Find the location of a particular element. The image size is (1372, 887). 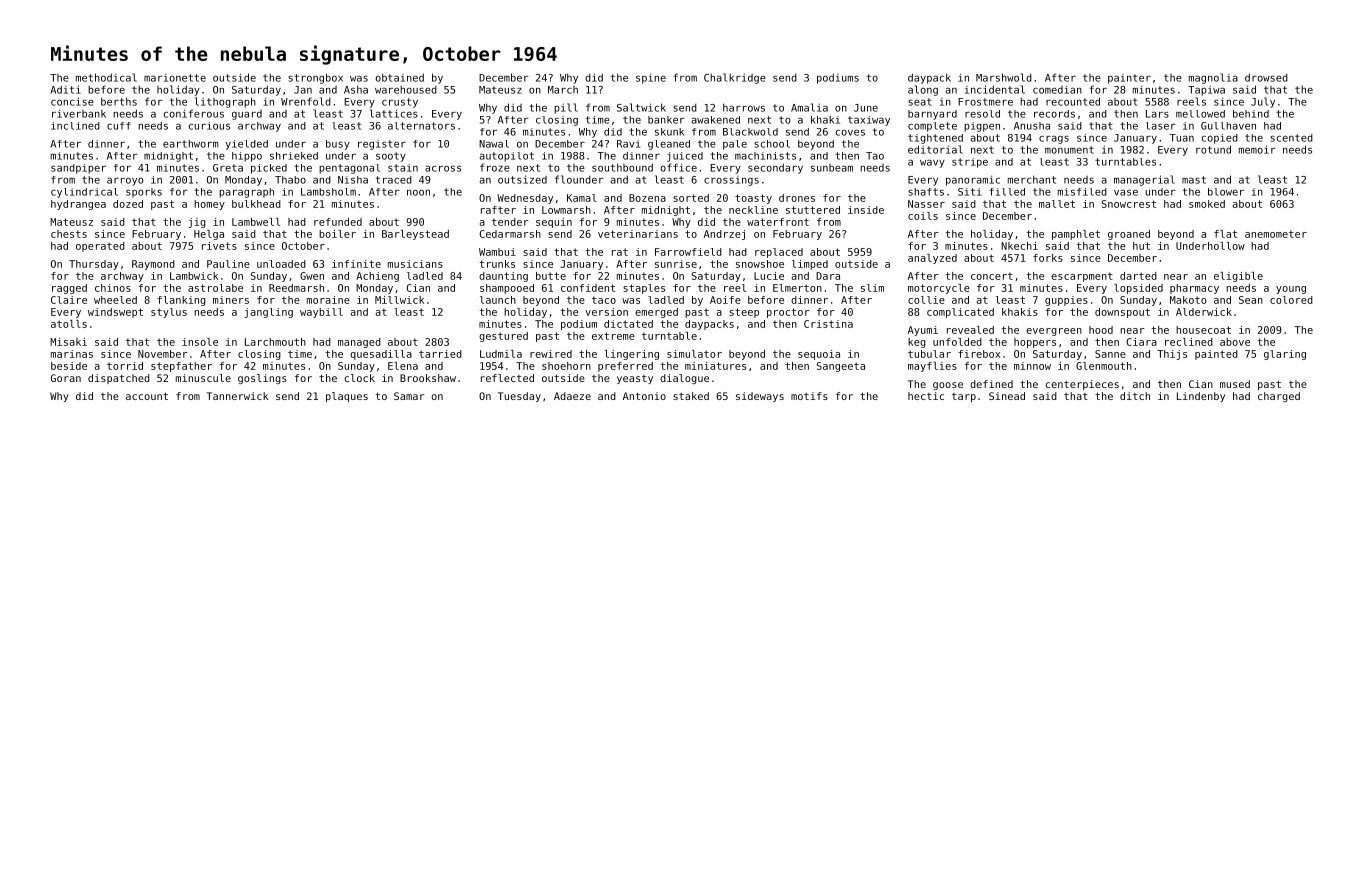

Cristina is located at coordinates (828, 324).
